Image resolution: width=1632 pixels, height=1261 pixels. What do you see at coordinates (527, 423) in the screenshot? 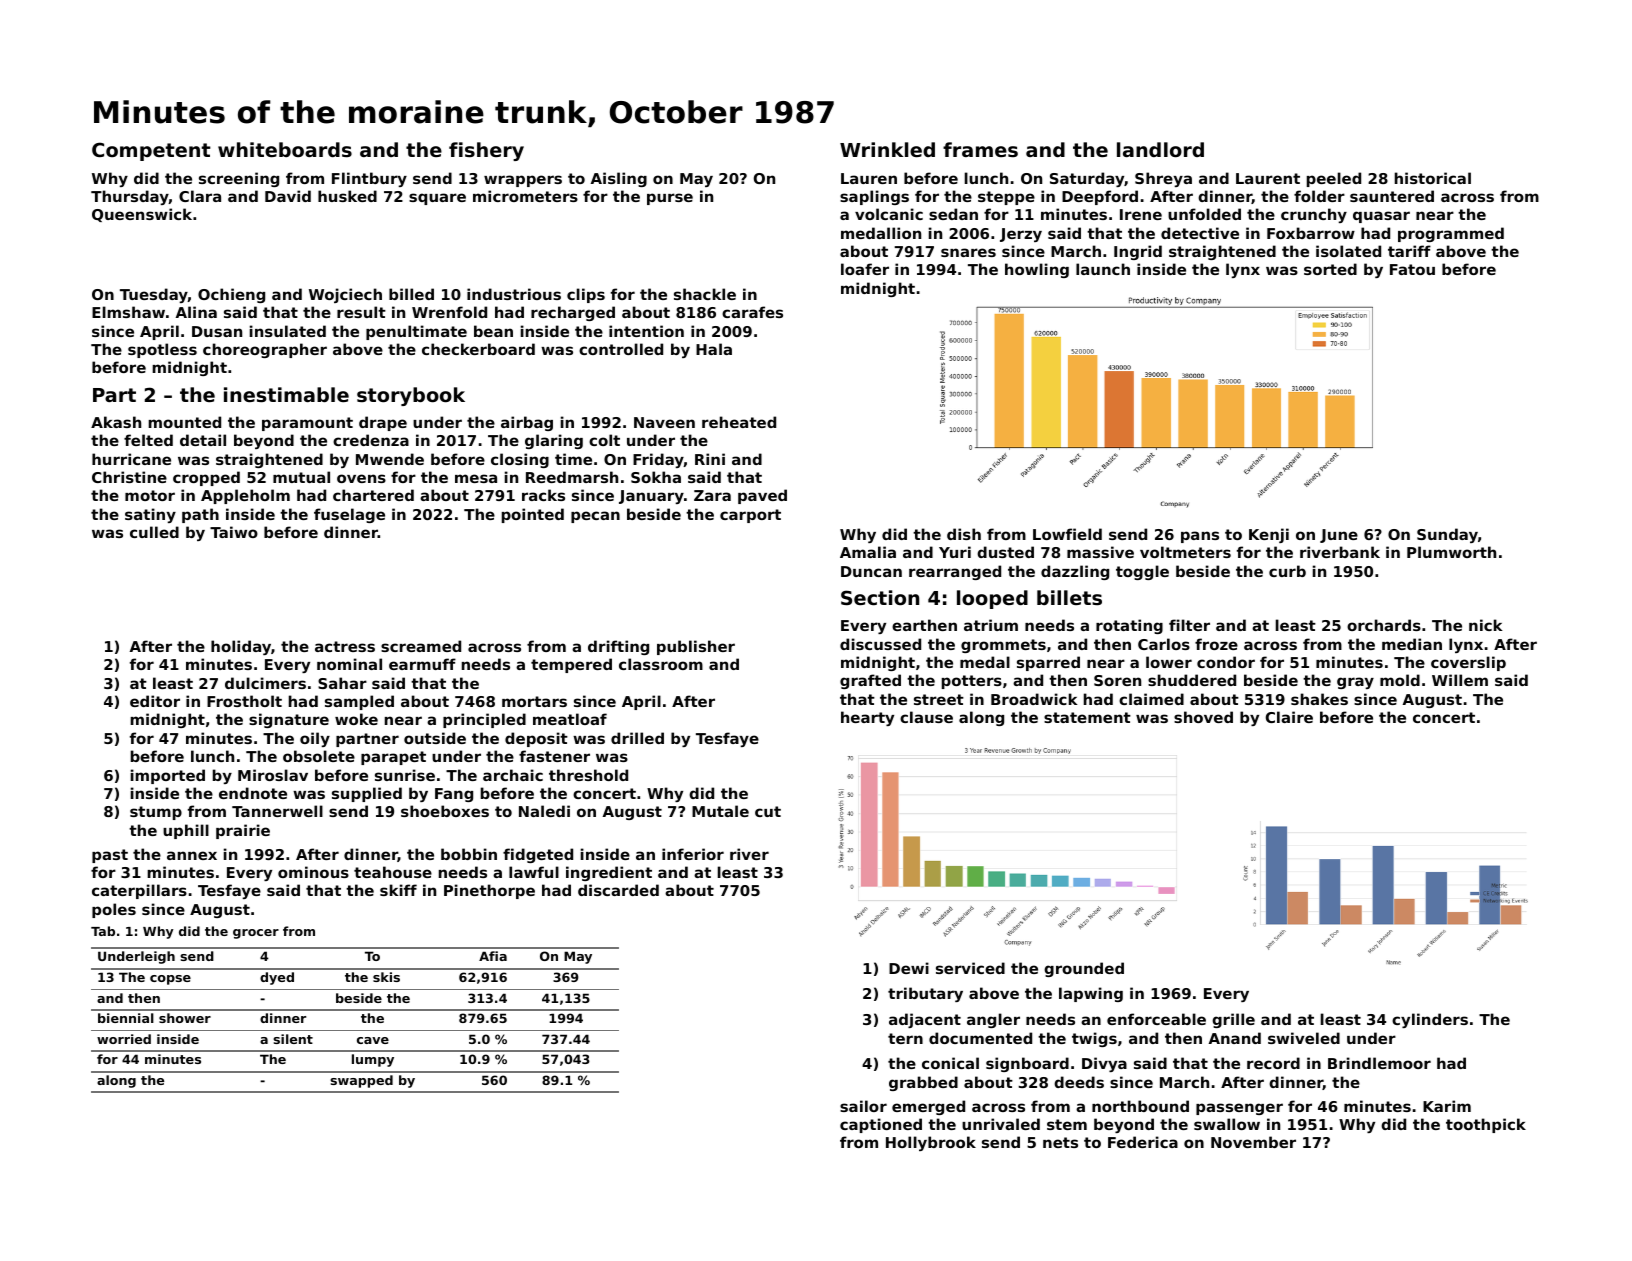
I see `airbag` at bounding box center [527, 423].
